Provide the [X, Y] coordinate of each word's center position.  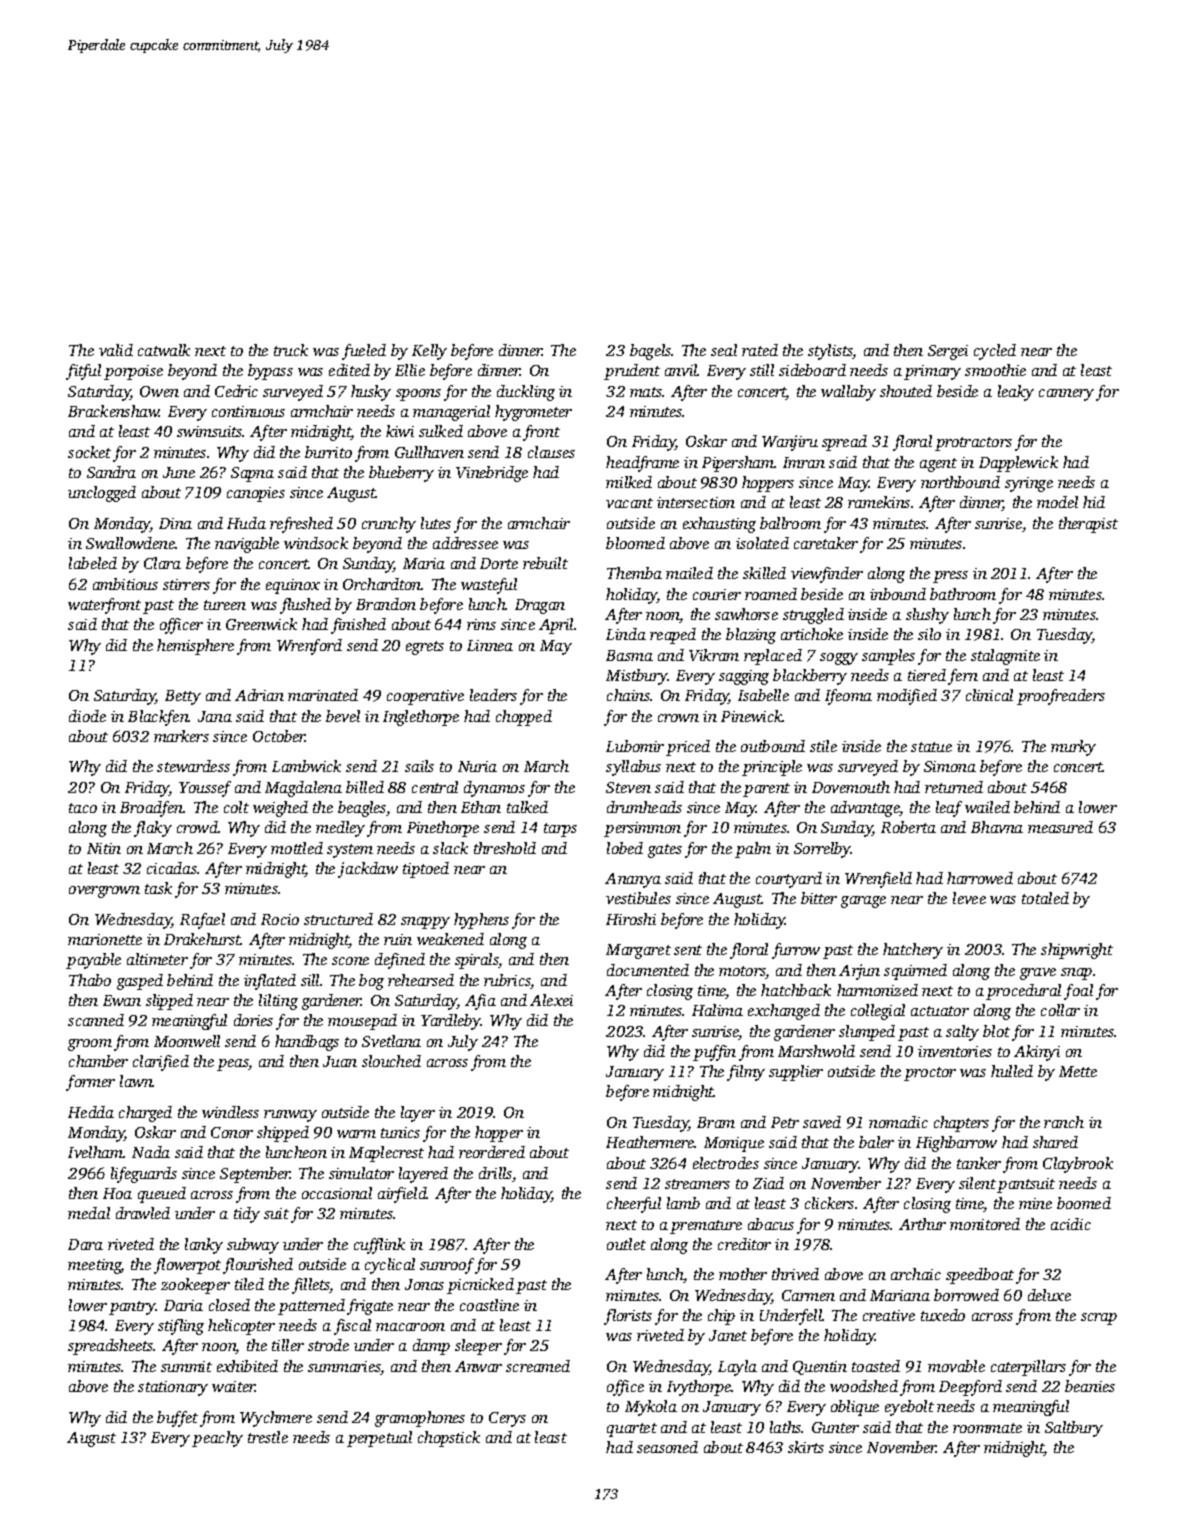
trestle [268, 1437]
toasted [876, 1366]
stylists [830, 352]
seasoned [667, 1447]
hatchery [913, 951]
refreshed [301, 525]
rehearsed [421, 980]
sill [310, 980]
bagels [651, 352]
